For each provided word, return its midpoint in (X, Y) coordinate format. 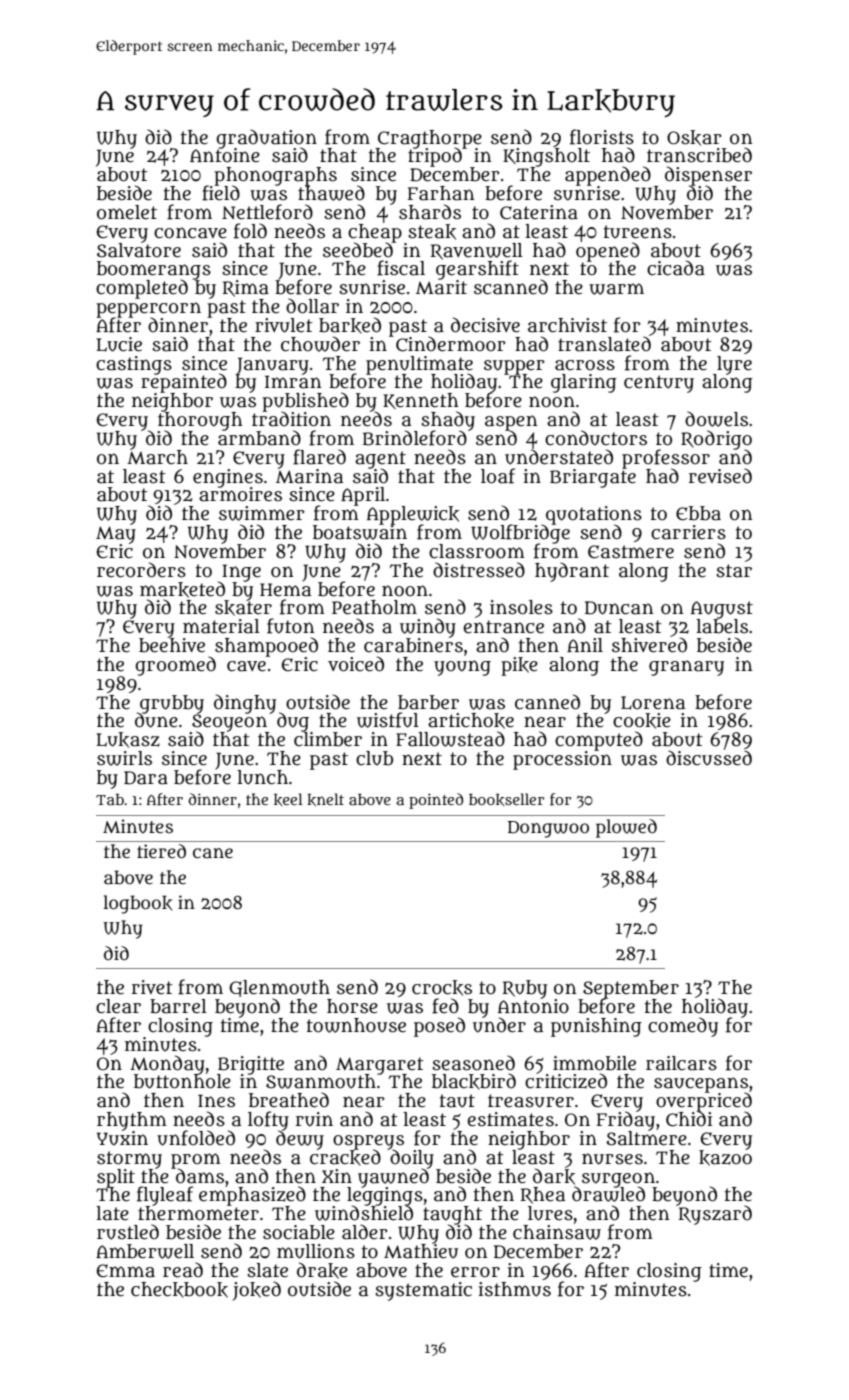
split (116, 1178)
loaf (498, 476)
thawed (331, 193)
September (631, 989)
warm (616, 289)
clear (118, 1006)
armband (259, 438)
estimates (510, 1119)
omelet (127, 212)
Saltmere (646, 1138)
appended (608, 176)
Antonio (533, 1006)
